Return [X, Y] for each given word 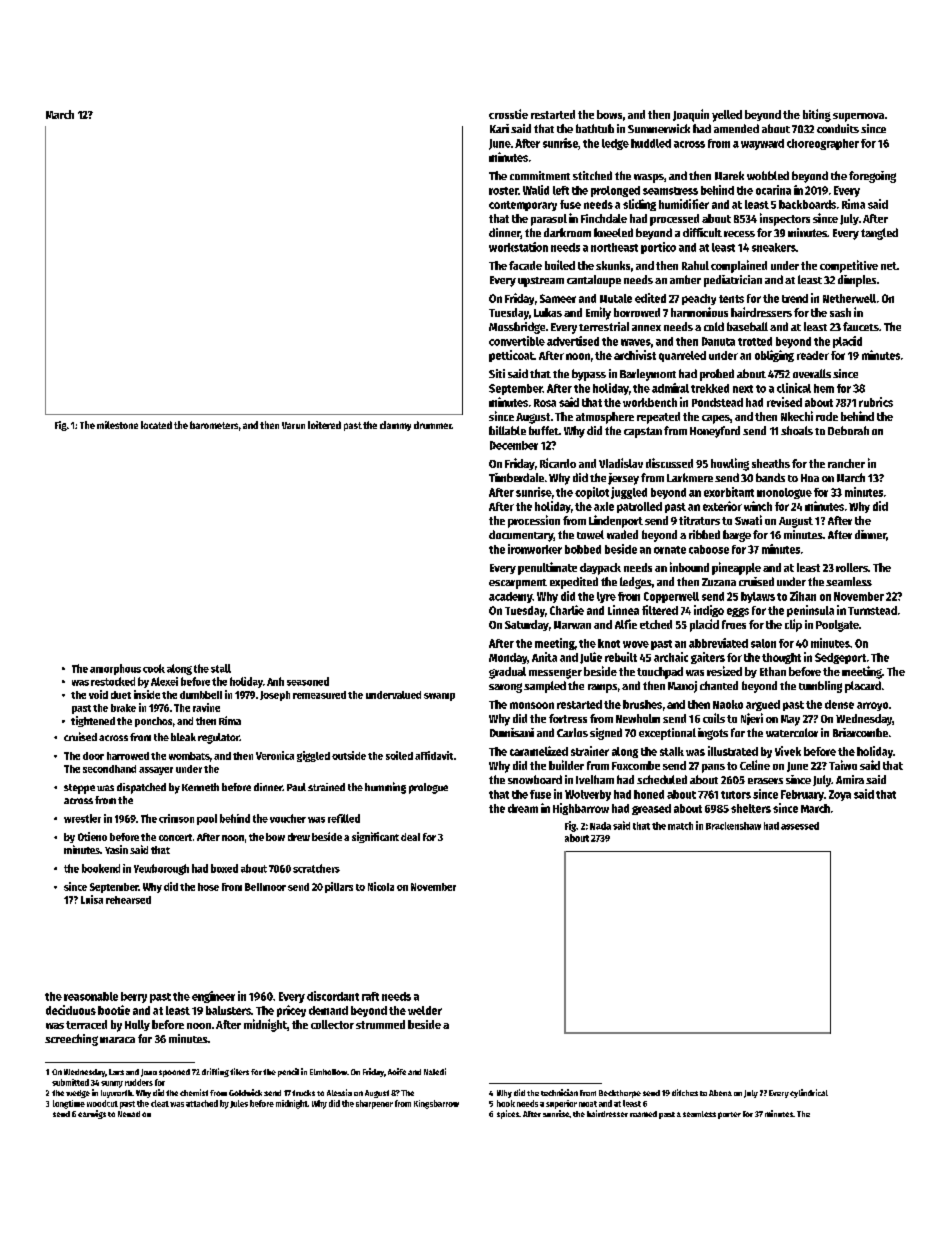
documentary [521, 536]
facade [525, 265]
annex [646, 328]
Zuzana [719, 582]
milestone [117, 425]
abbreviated [718, 643]
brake [123, 708]
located [156, 425]
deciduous [71, 1010]
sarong [505, 688]
